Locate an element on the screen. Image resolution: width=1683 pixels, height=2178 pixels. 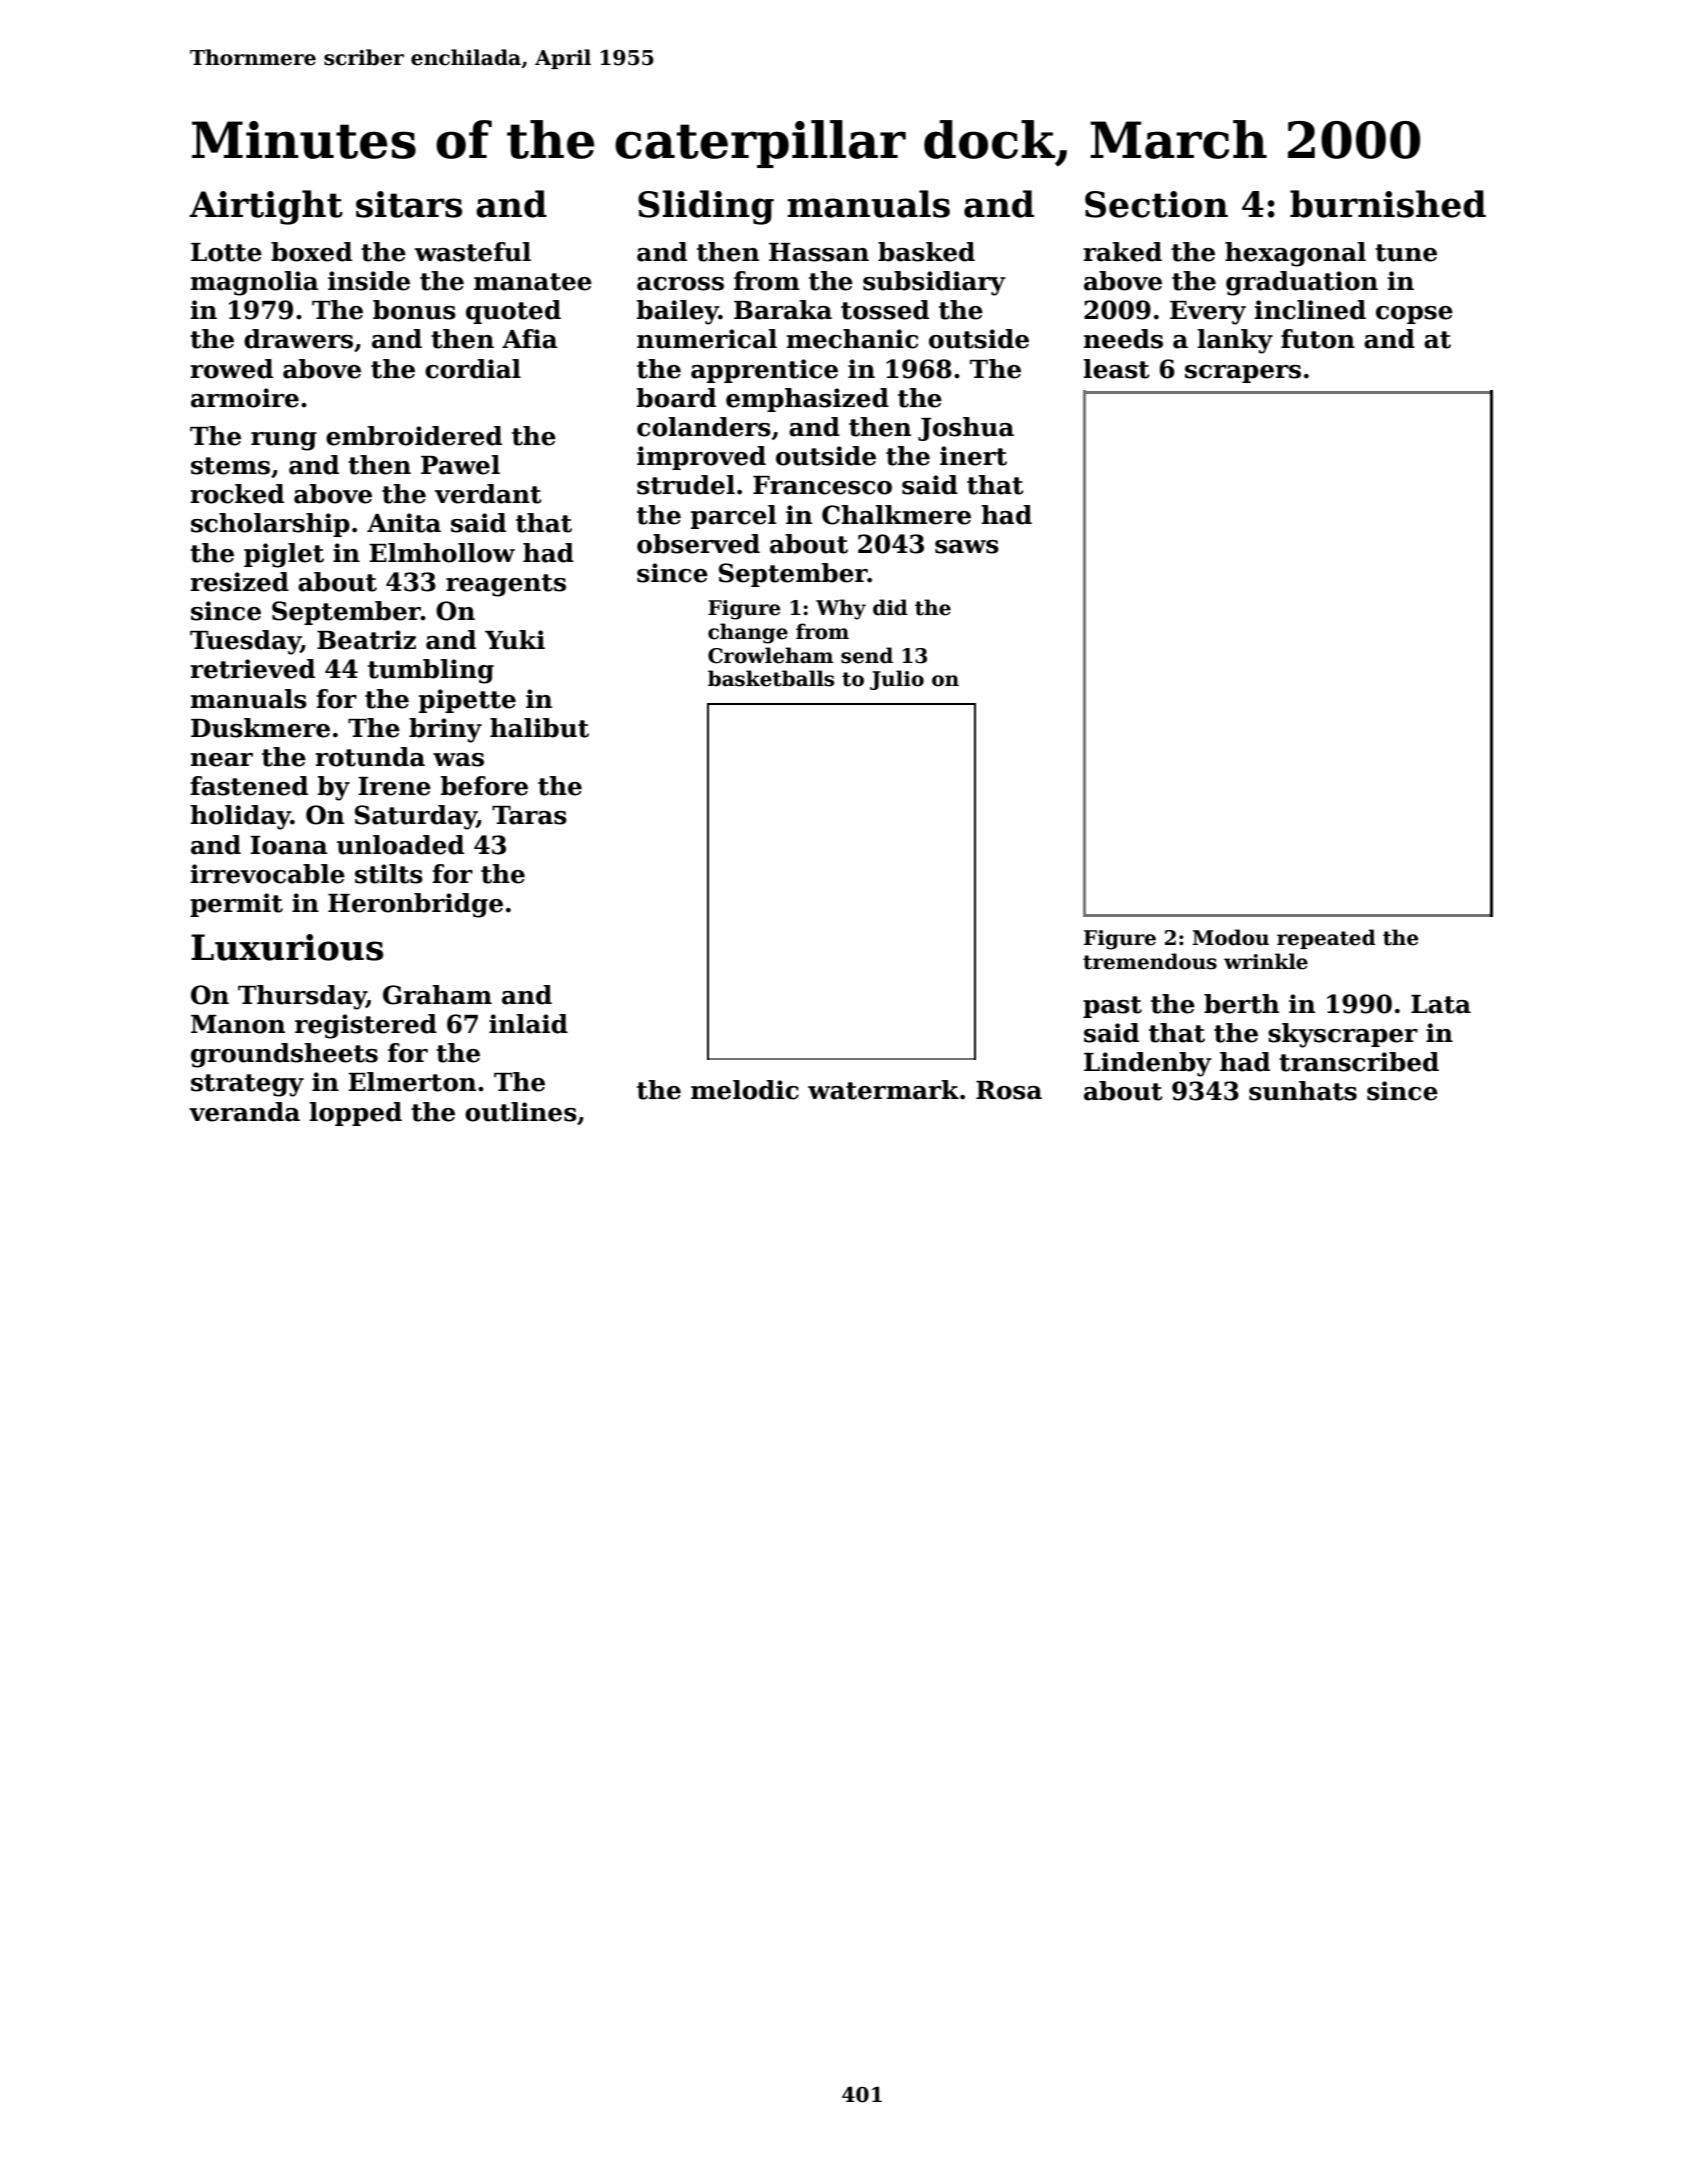
saws is located at coordinates (967, 547).
